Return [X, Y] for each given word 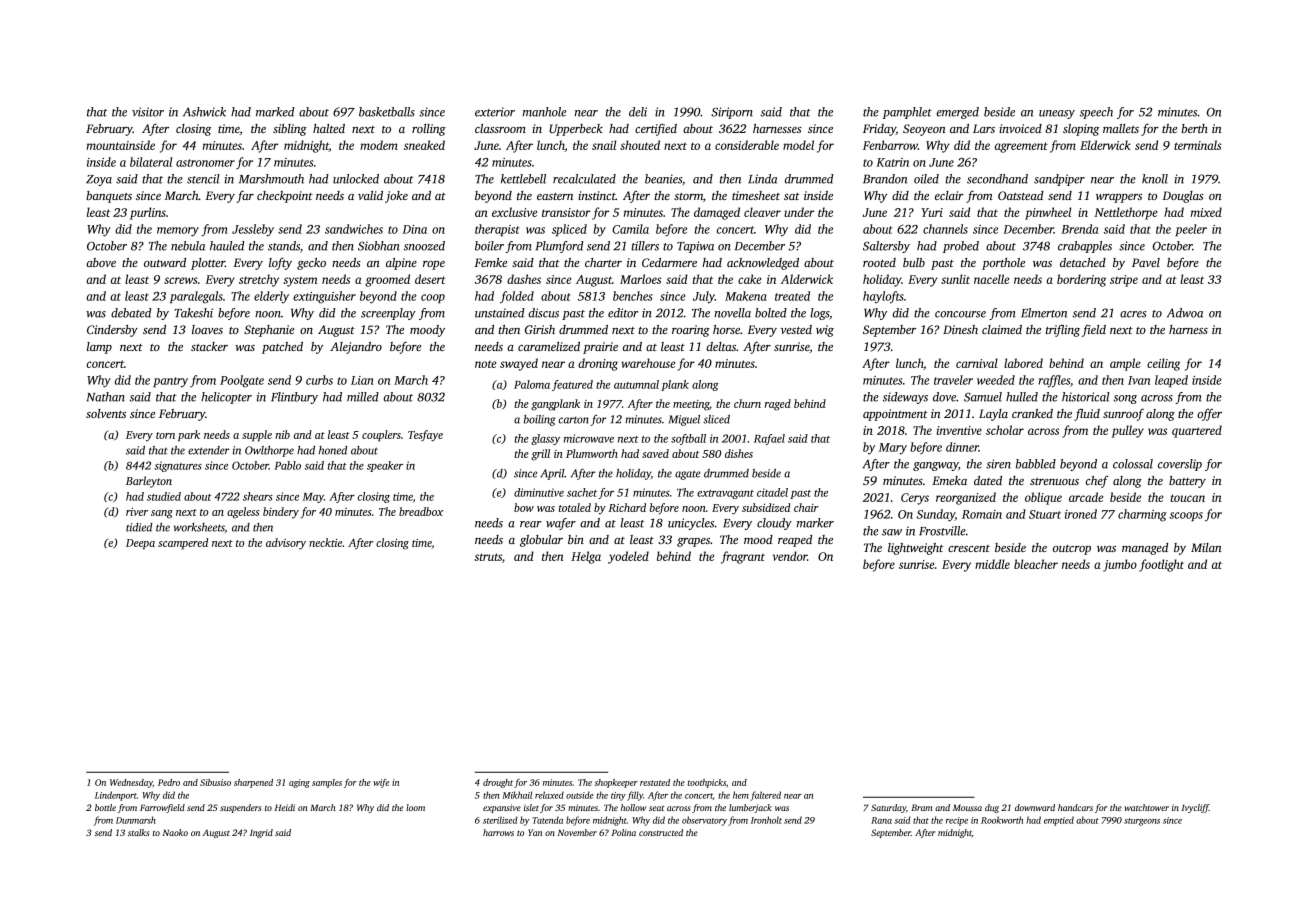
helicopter [226, 398]
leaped [1171, 381]
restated [655, 782]
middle [992, 564]
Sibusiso [215, 782]
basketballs [387, 112]
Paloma [532, 384]
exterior [495, 112]
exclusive [514, 212]
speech [1096, 113]
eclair [949, 195]
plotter [208, 264]
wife [381, 783]
